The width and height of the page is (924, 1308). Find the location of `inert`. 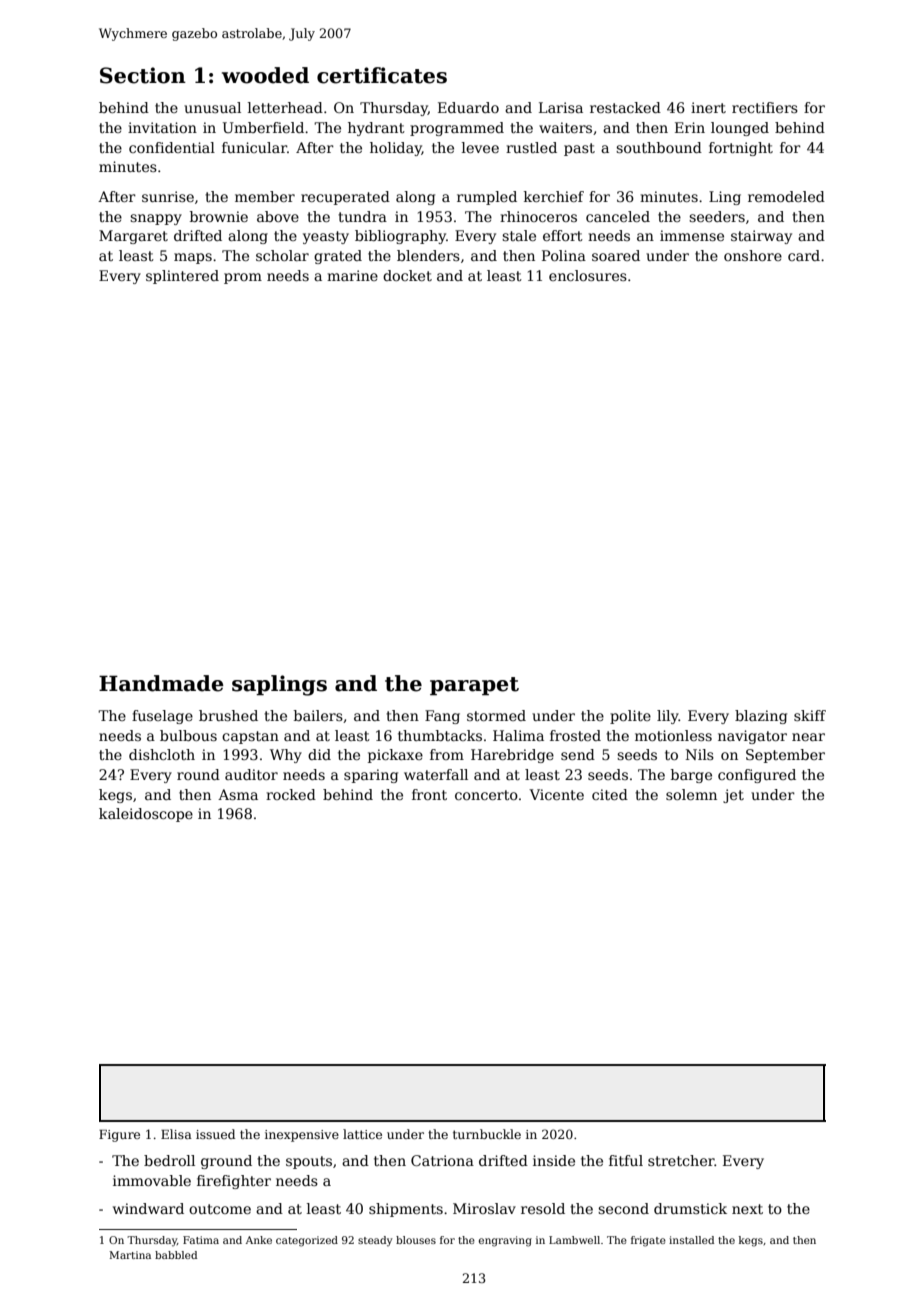

inert is located at coordinates (708, 107).
